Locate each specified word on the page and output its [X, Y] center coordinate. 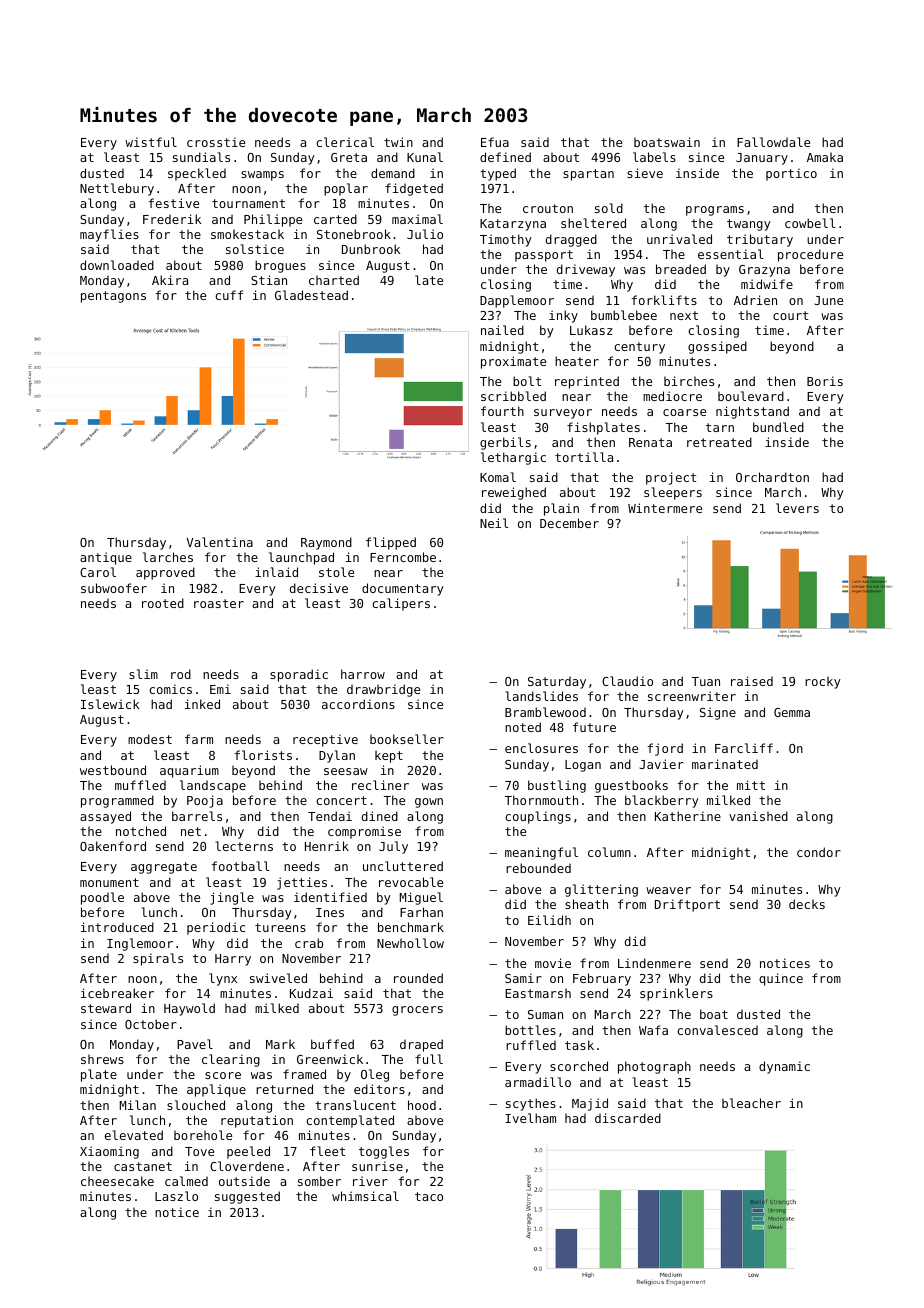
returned [284, 1089]
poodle [102, 898]
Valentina [220, 542]
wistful [151, 142]
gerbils [505, 443]
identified [330, 897]
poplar [346, 189]
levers [797, 508]
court [790, 315]
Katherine [688, 816]
